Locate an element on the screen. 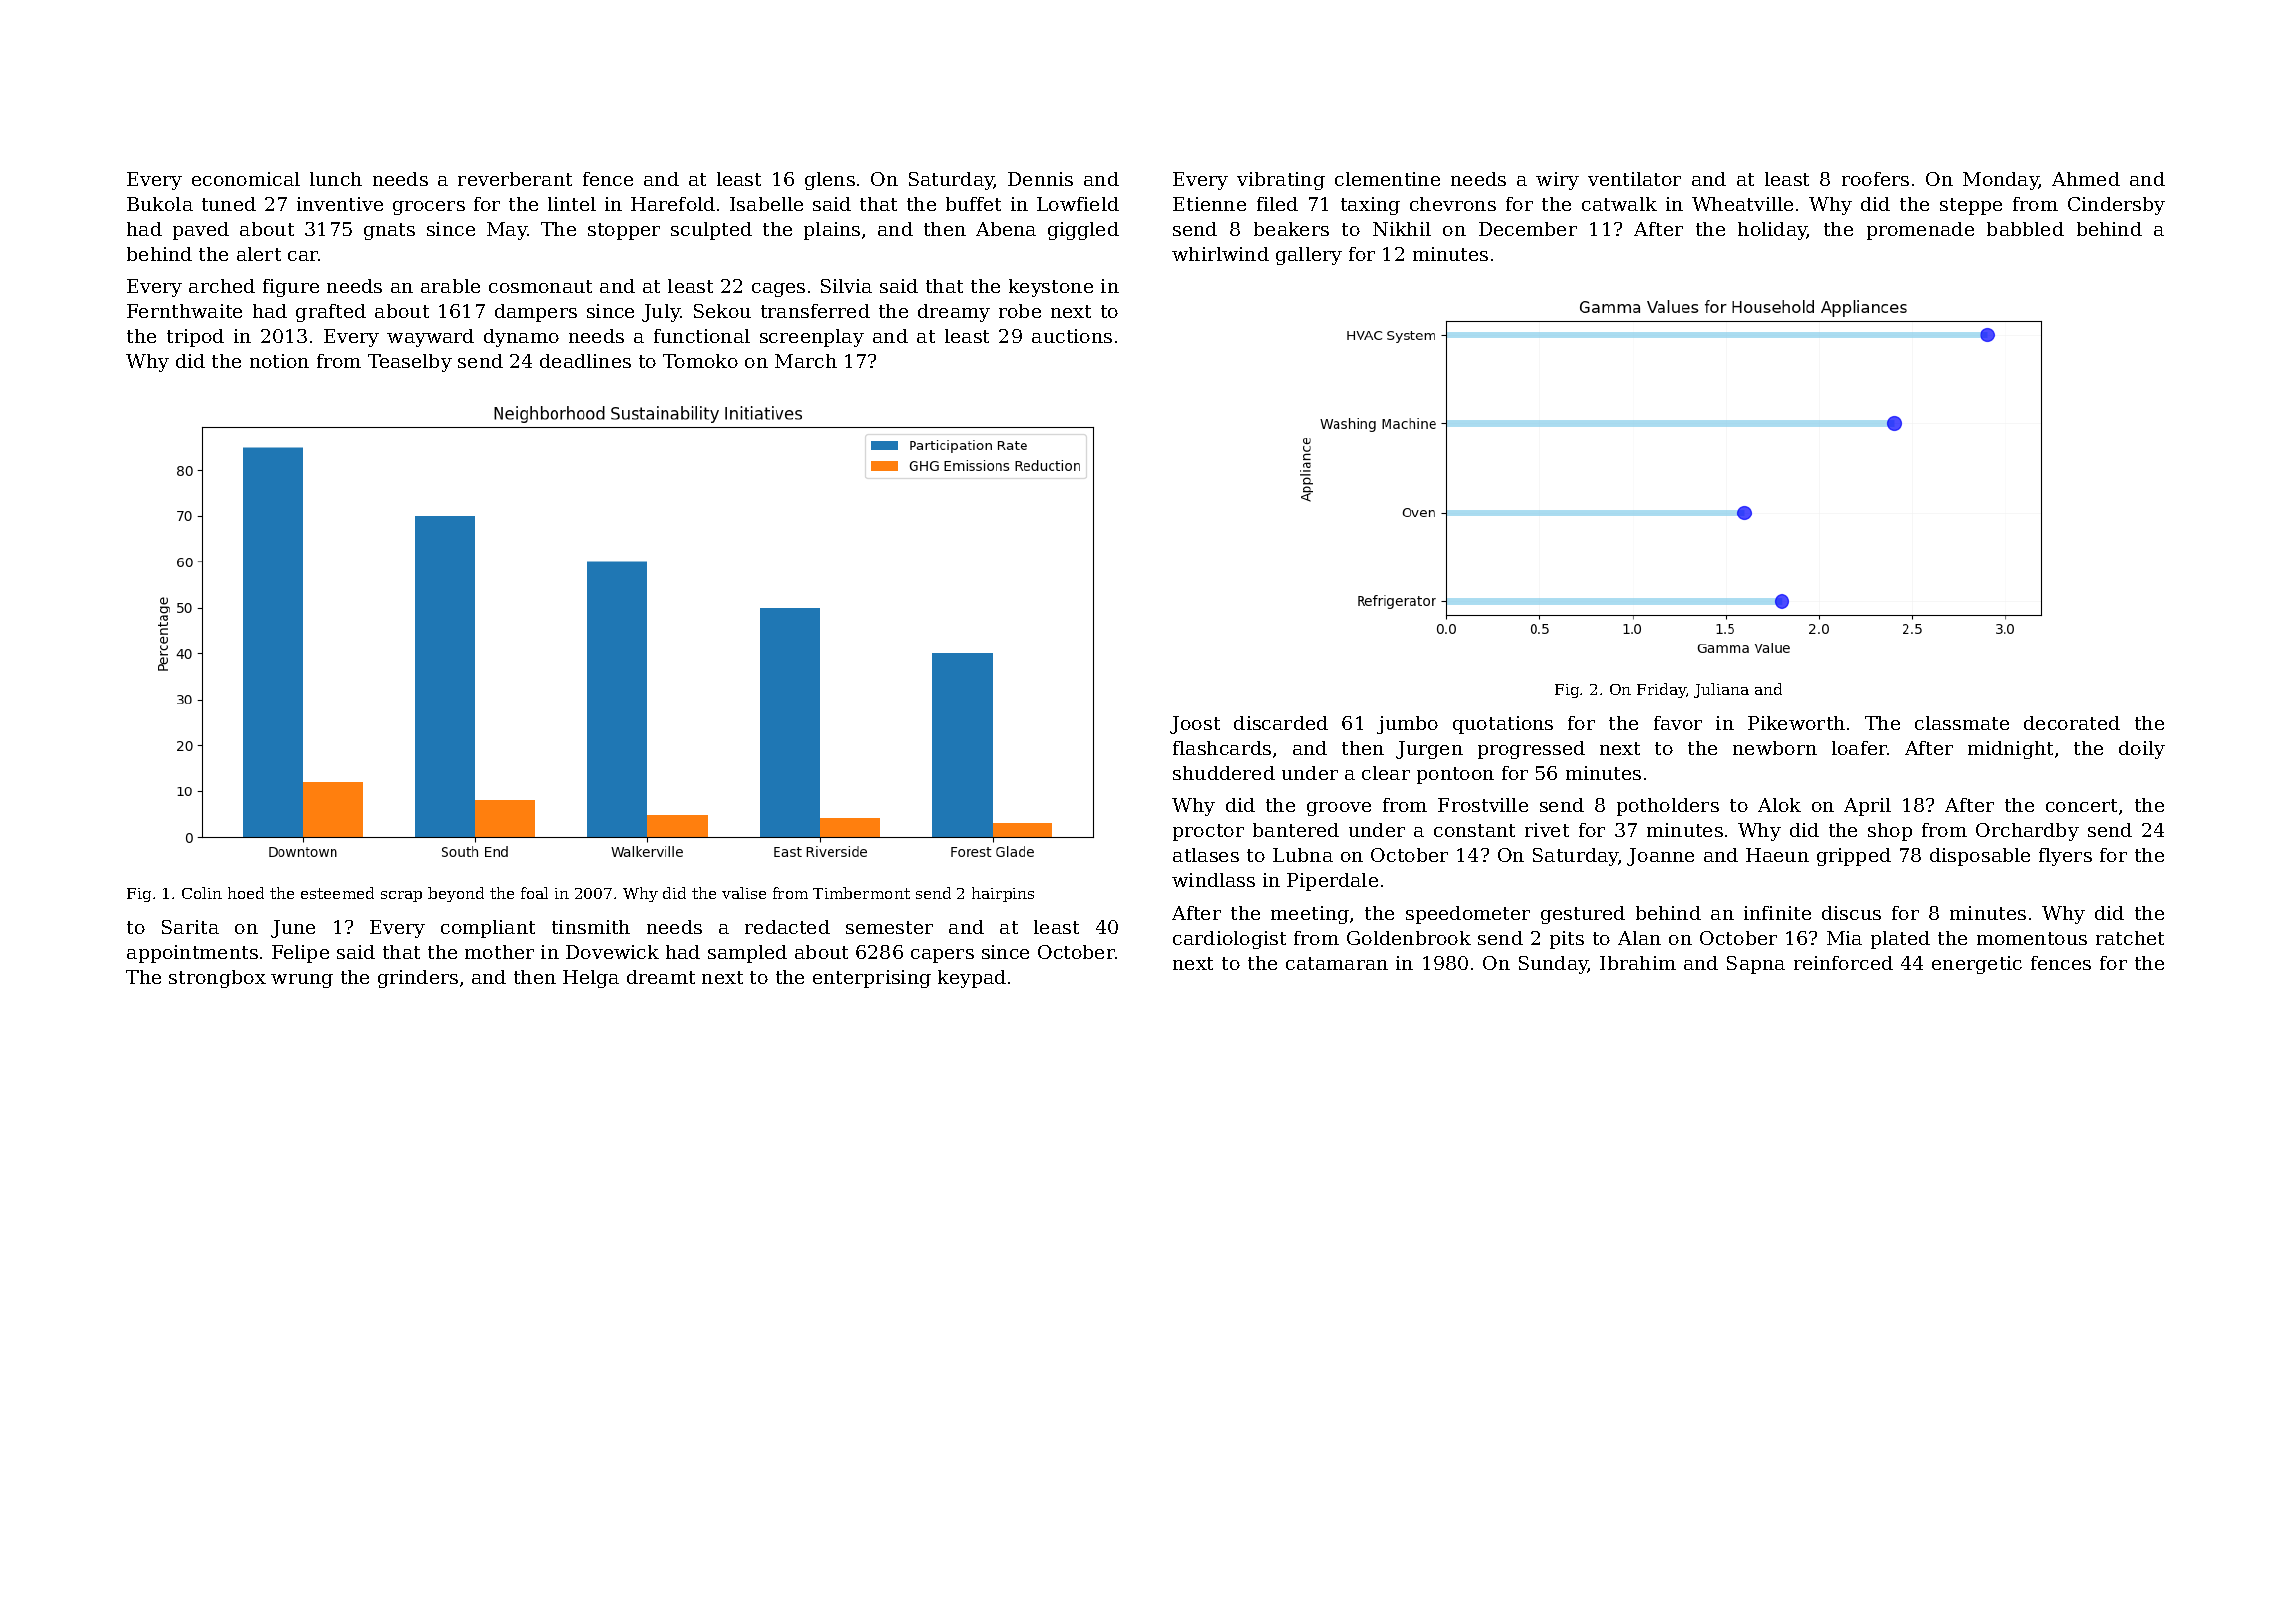 The image size is (2292, 1620). robe is located at coordinates (1020, 311).
